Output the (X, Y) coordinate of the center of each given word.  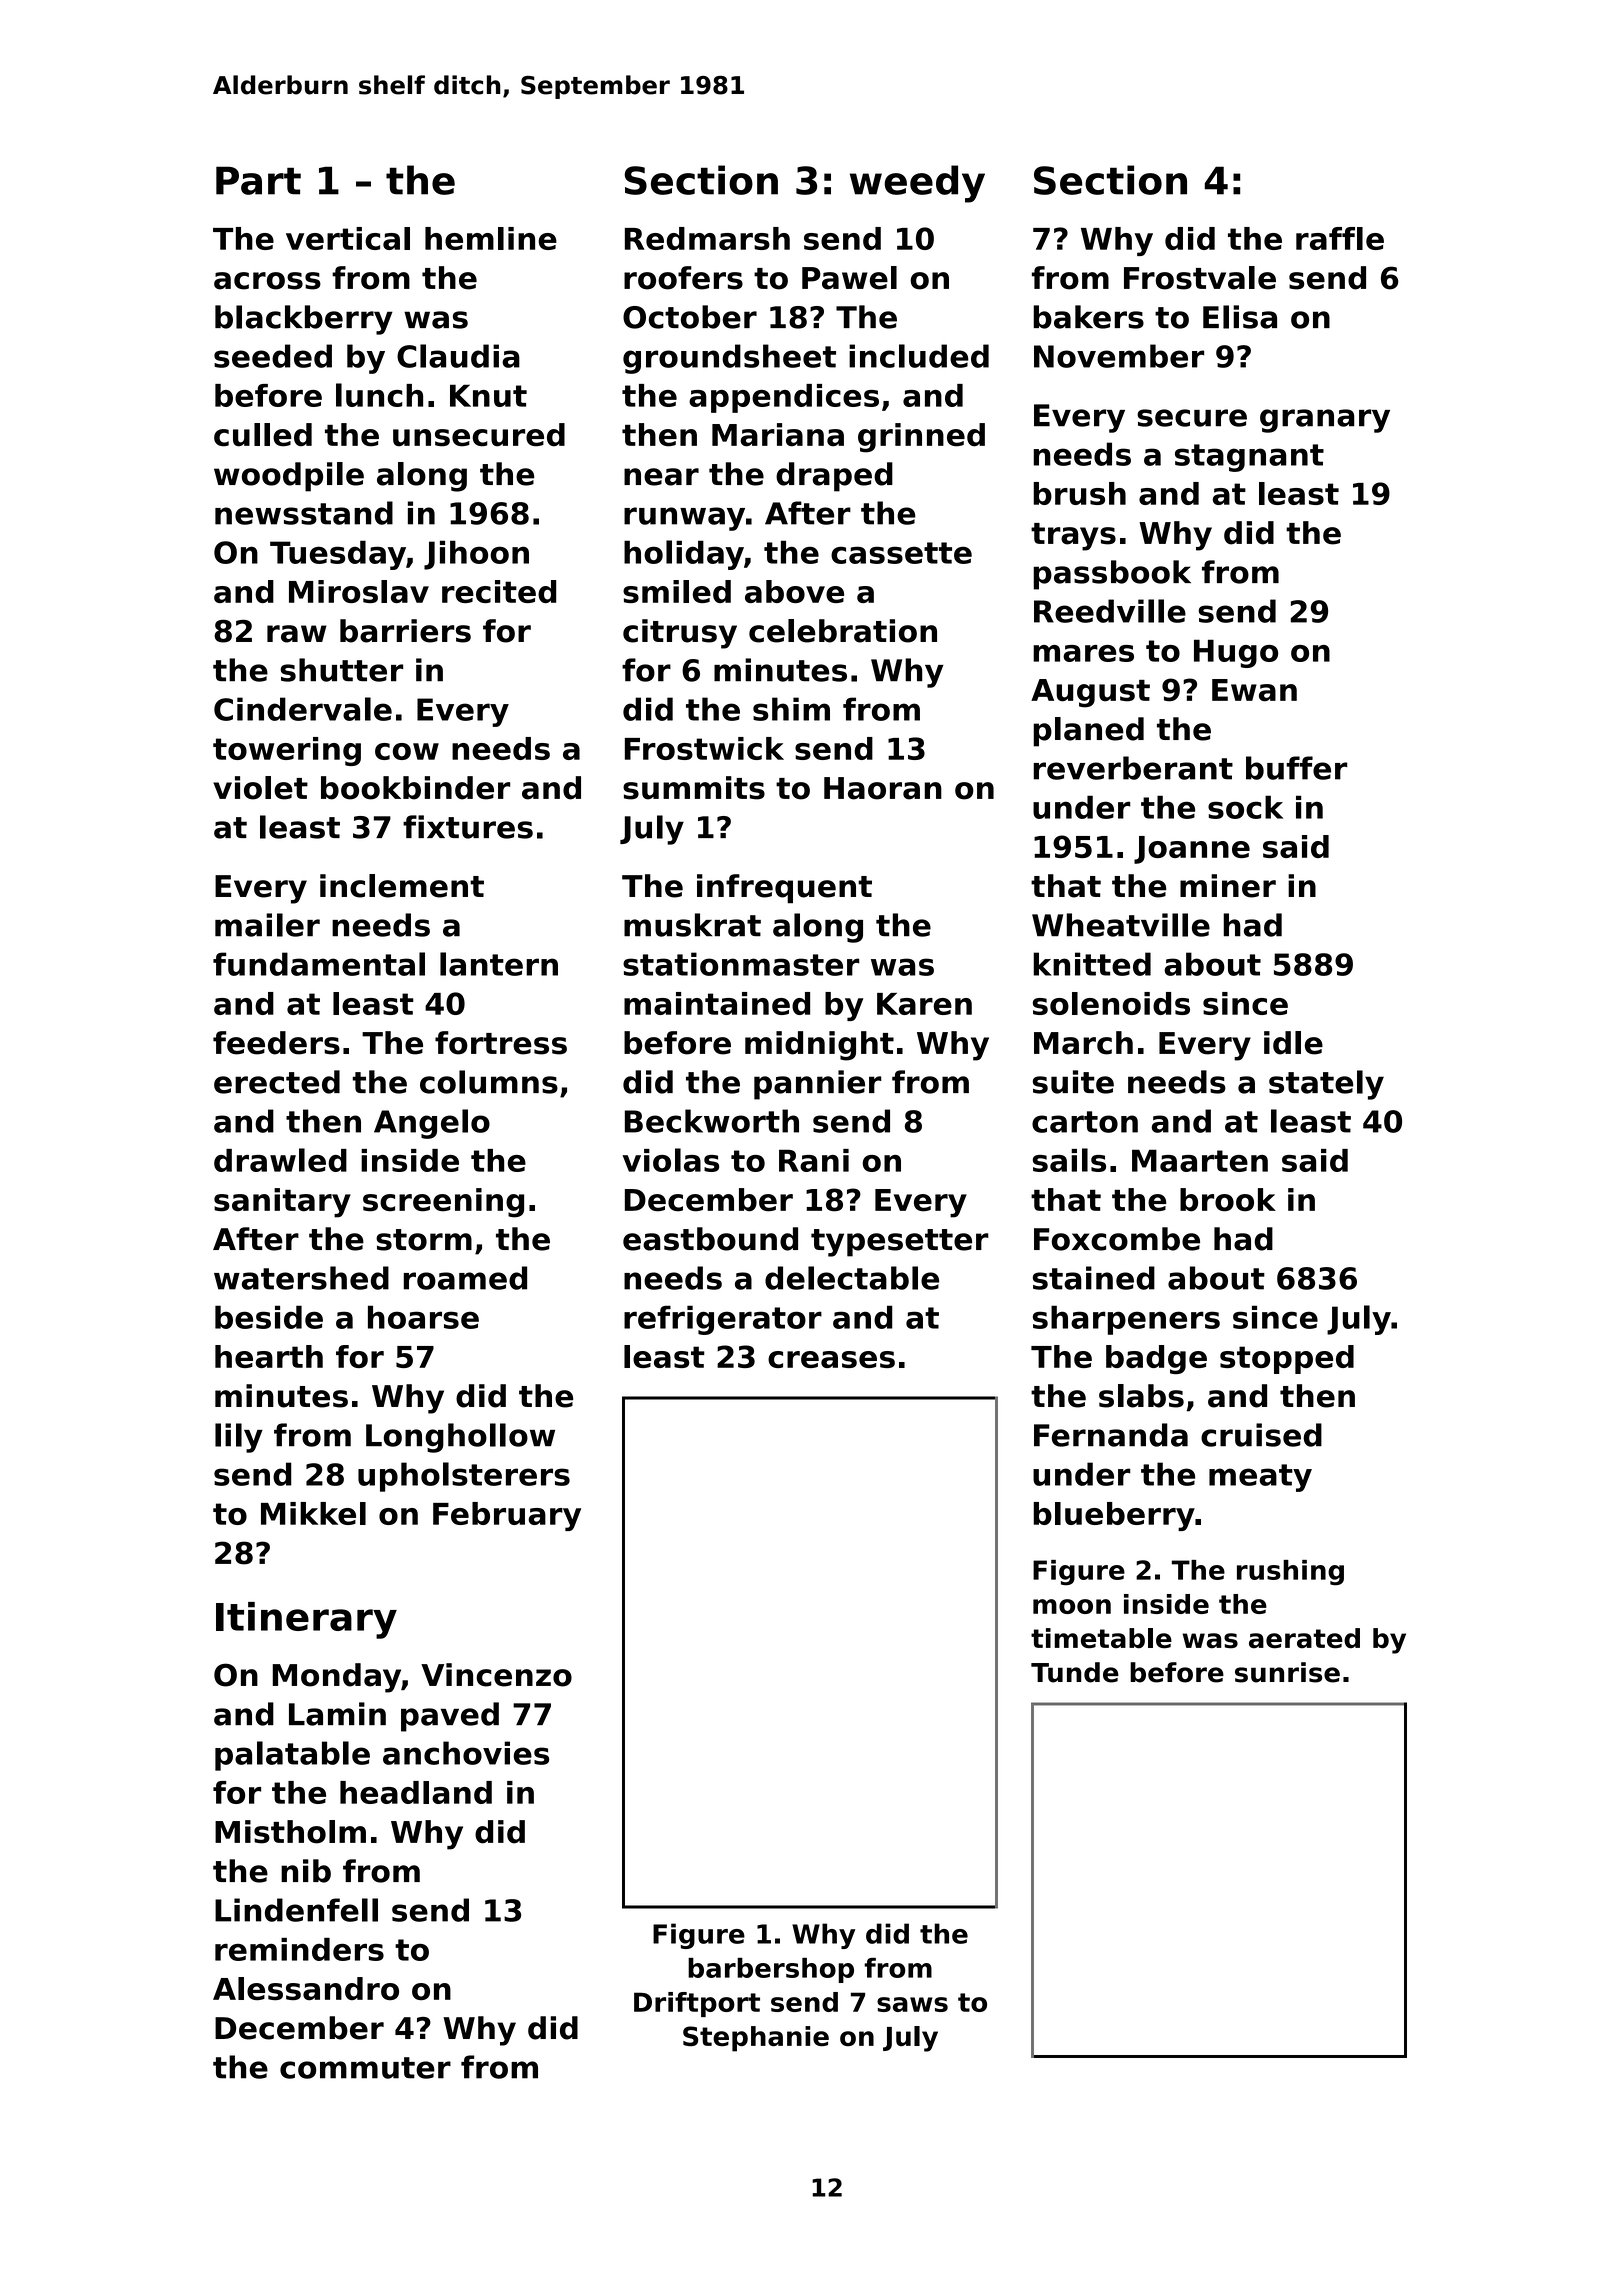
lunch (379, 395)
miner (1228, 886)
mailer (267, 925)
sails (1069, 1160)
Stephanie (756, 2039)
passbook (1112, 575)
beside (269, 1317)
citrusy (680, 634)
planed (1088, 732)
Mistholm (290, 1832)
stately (1326, 1085)
